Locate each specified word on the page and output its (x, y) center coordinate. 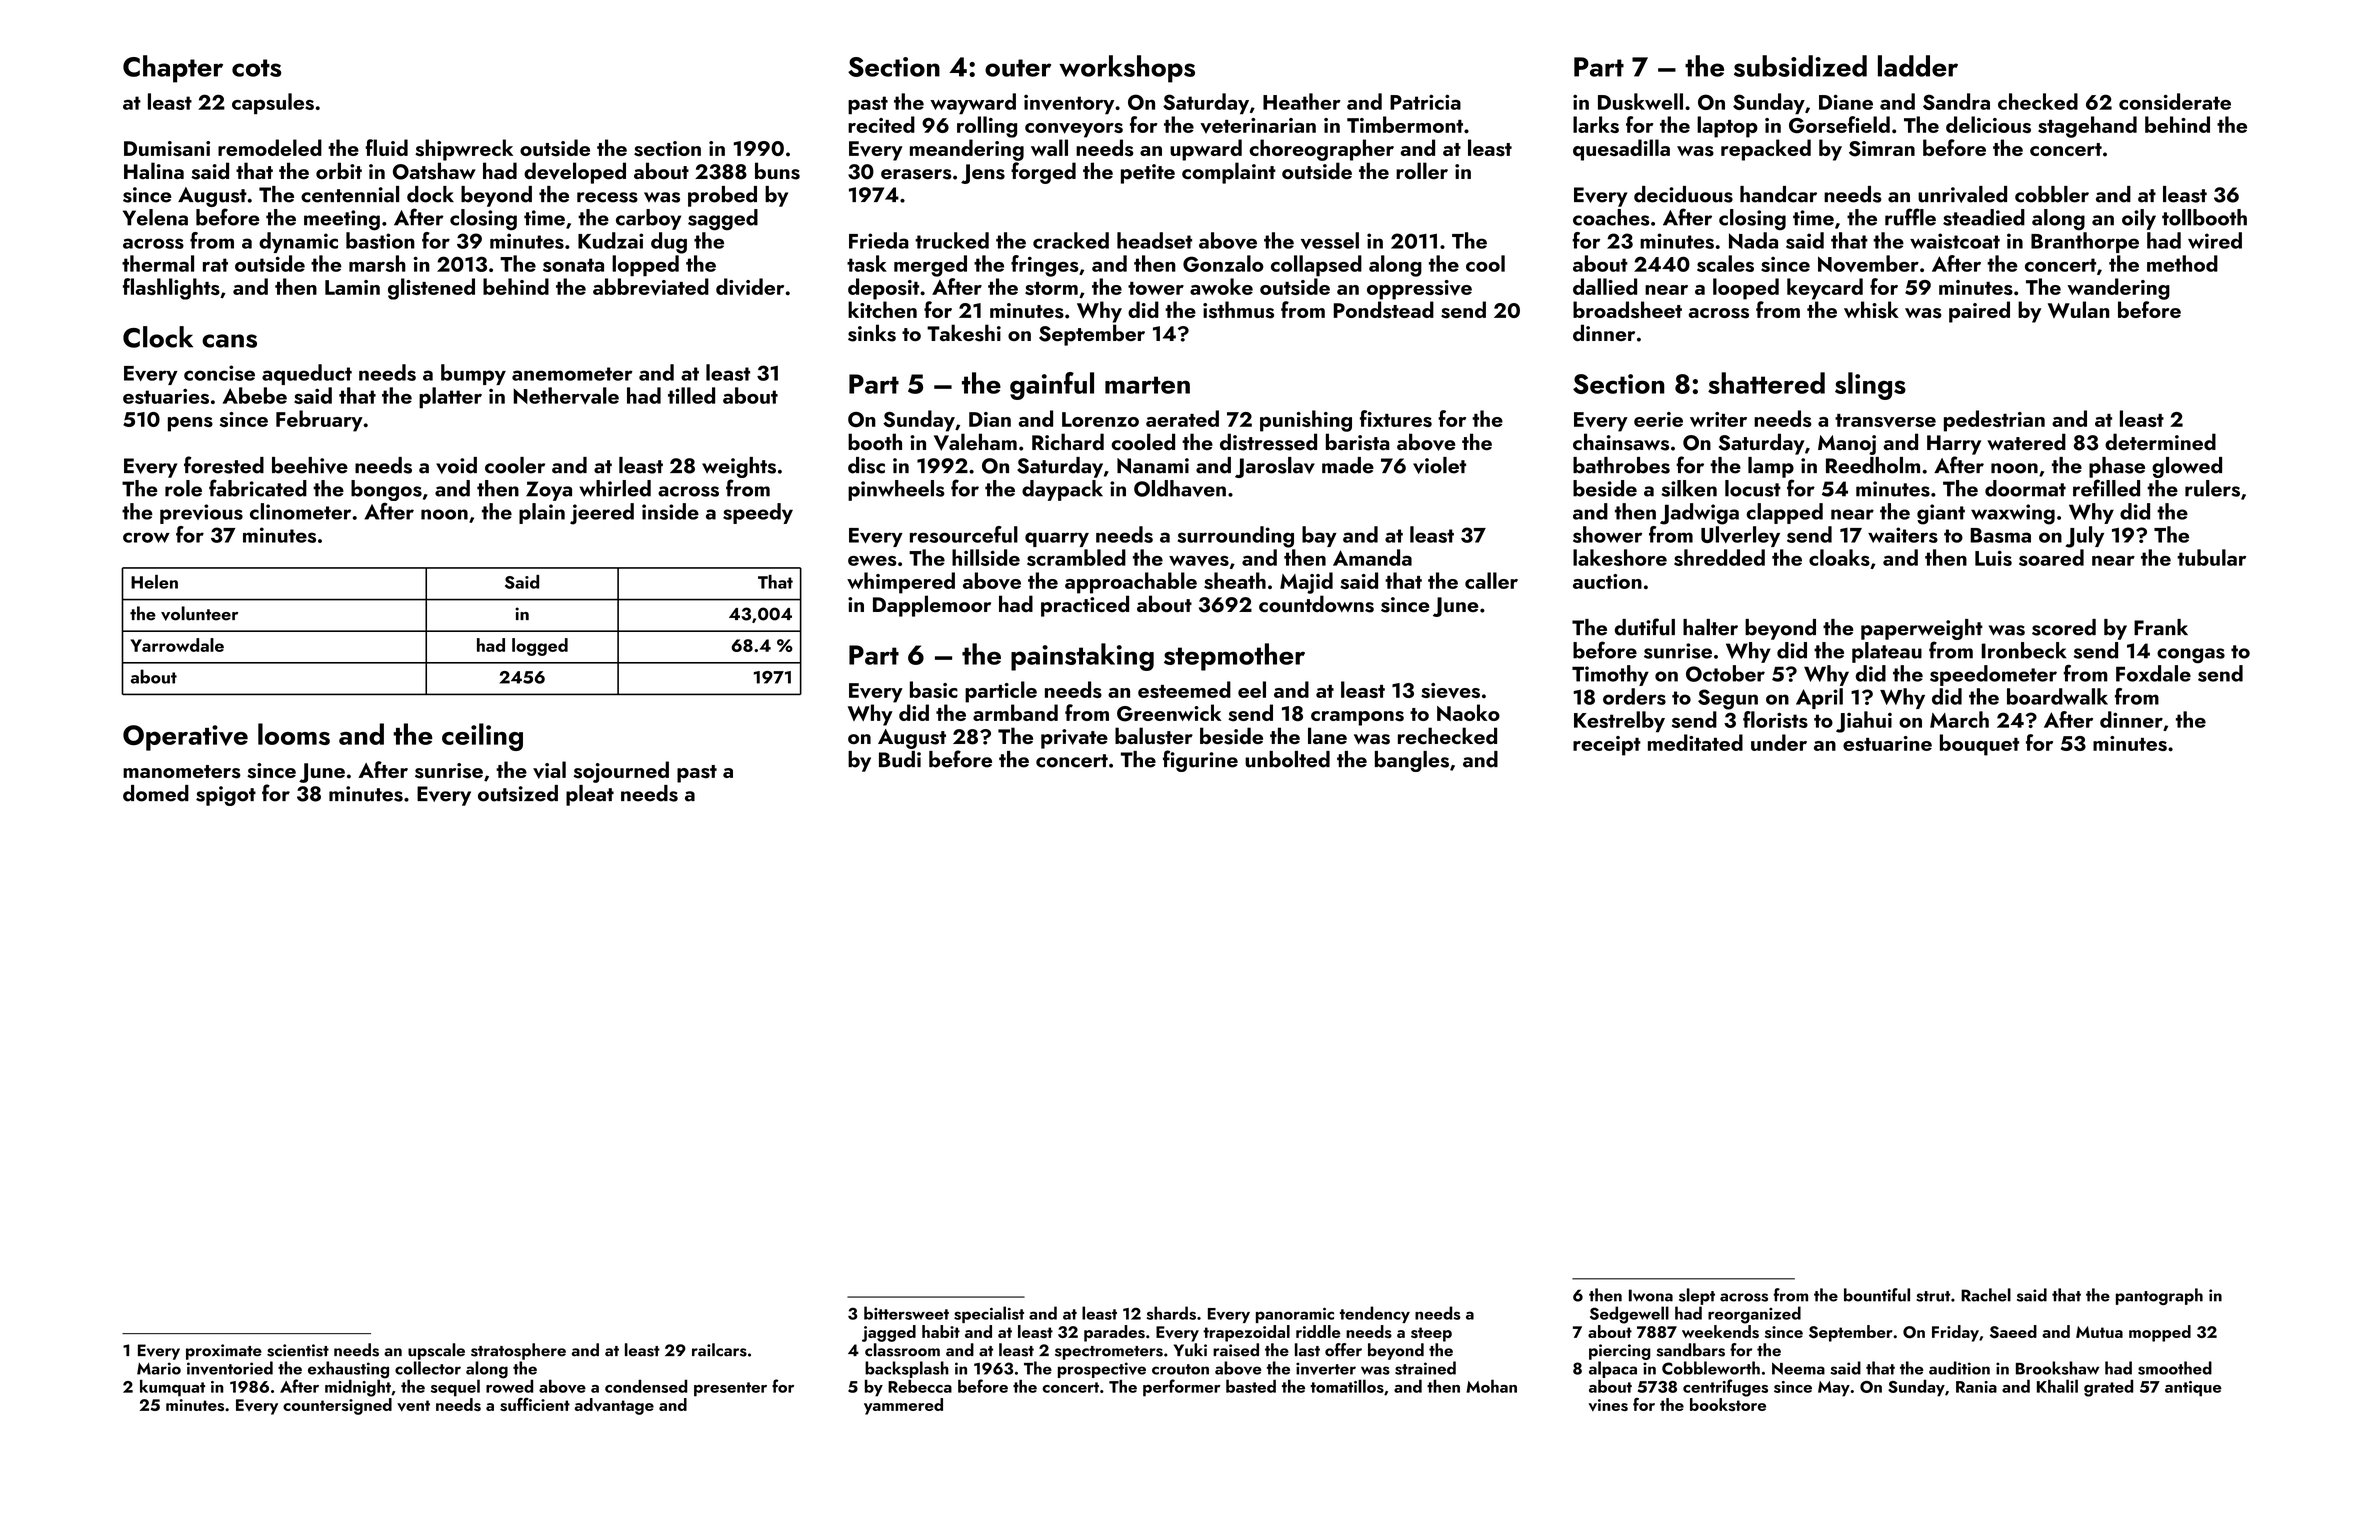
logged (540, 647)
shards (1171, 1313)
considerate (2175, 101)
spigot (226, 796)
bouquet (1979, 745)
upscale (436, 1351)
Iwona (1651, 1295)
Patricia (1425, 102)
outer (1018, 68)
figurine (1200, 761)
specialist (989, 1314)
